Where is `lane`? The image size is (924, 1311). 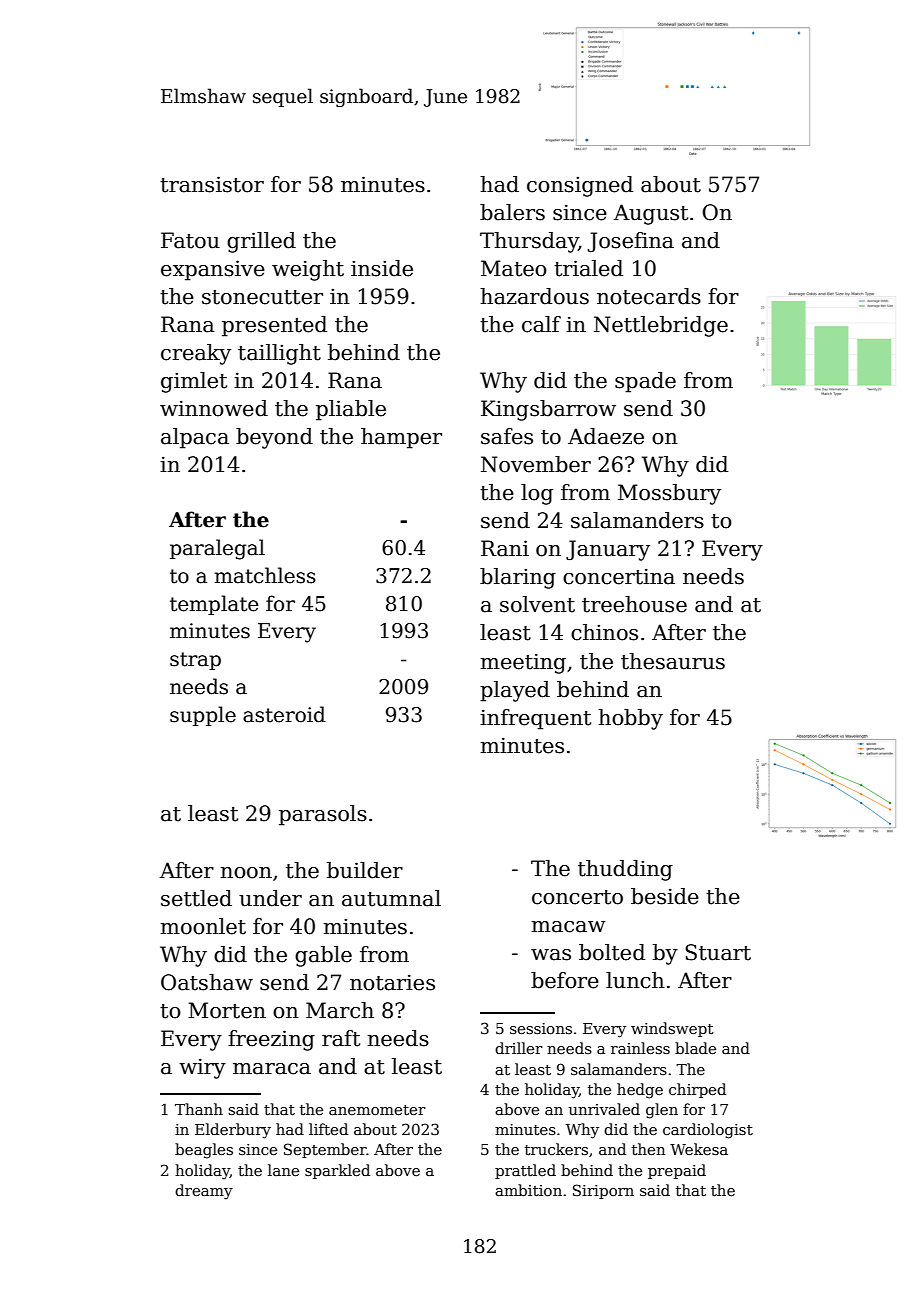
lane is located at coordinates (283, 1170).
